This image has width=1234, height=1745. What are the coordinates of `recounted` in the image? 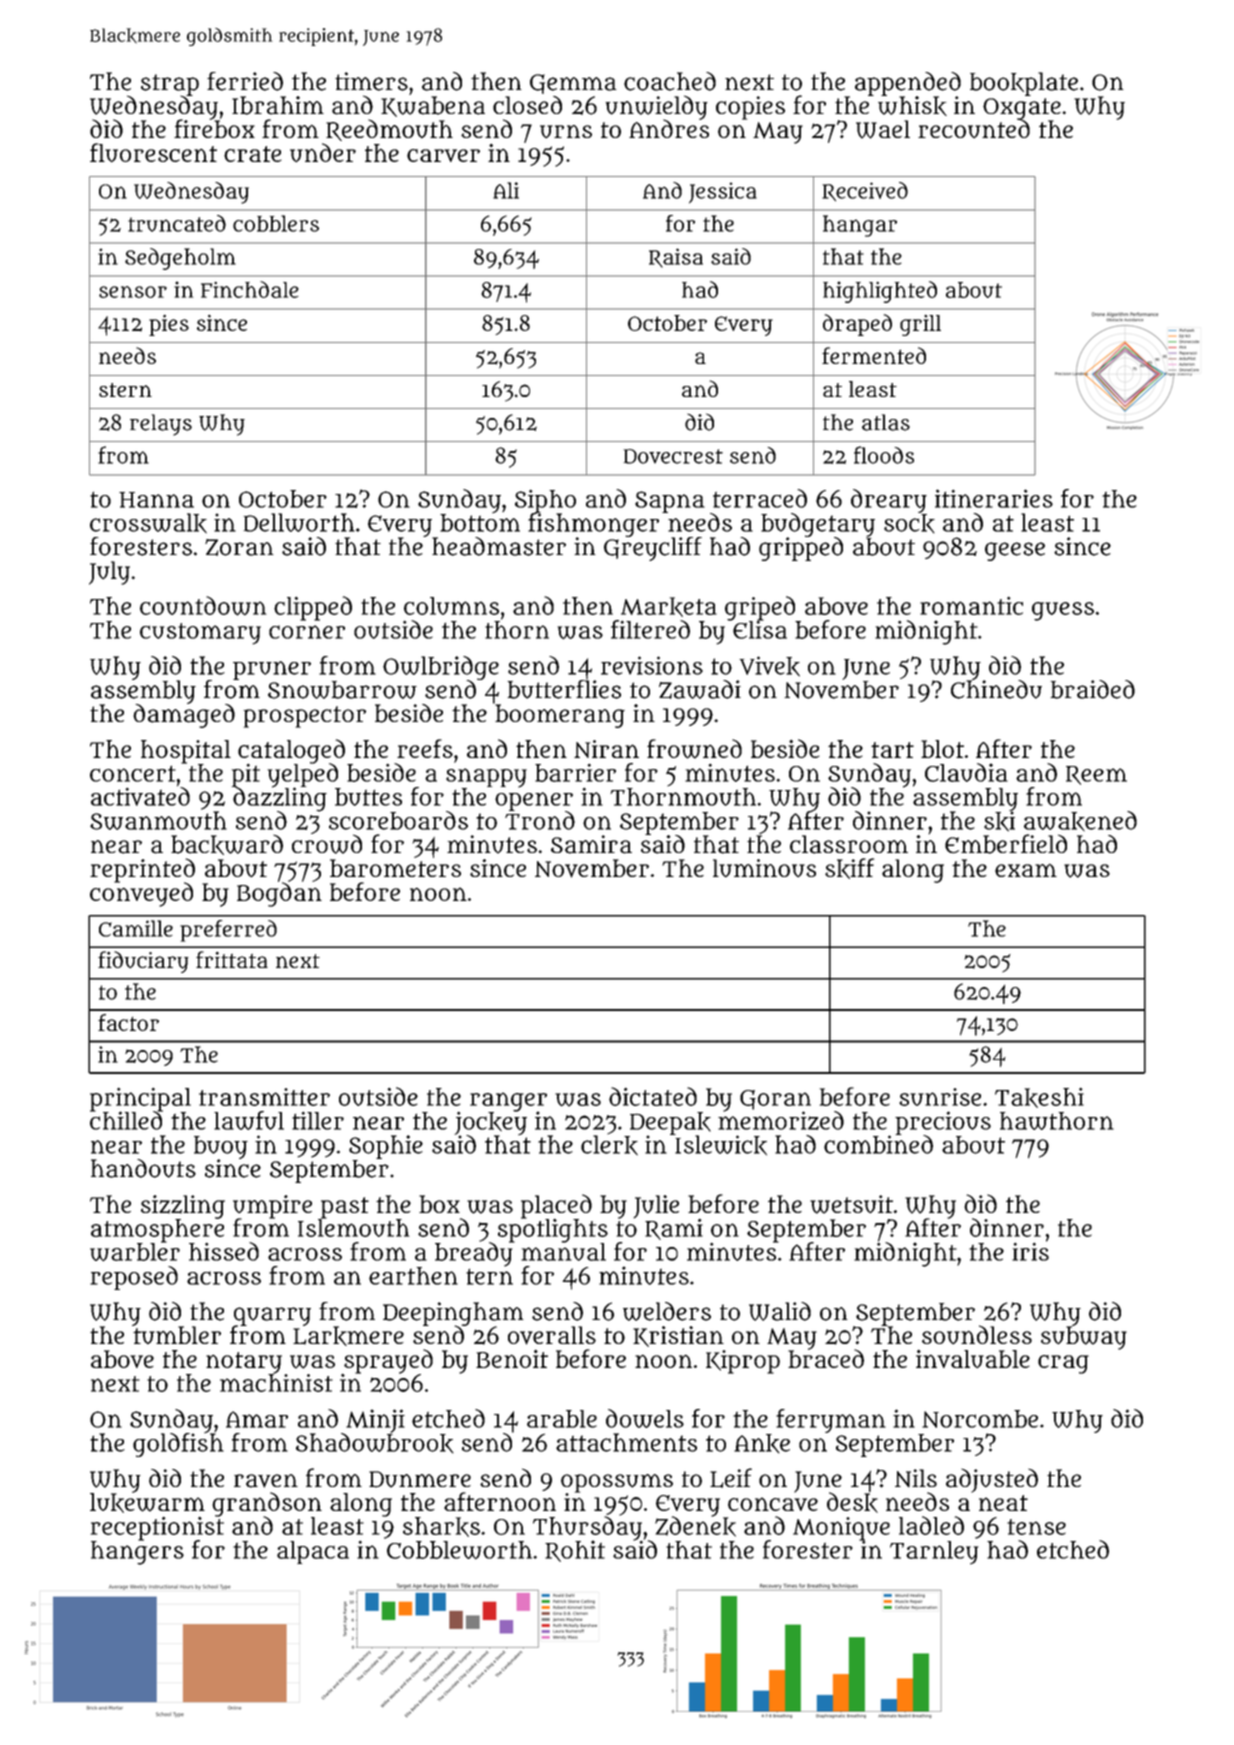 It's located at (974, 129).
